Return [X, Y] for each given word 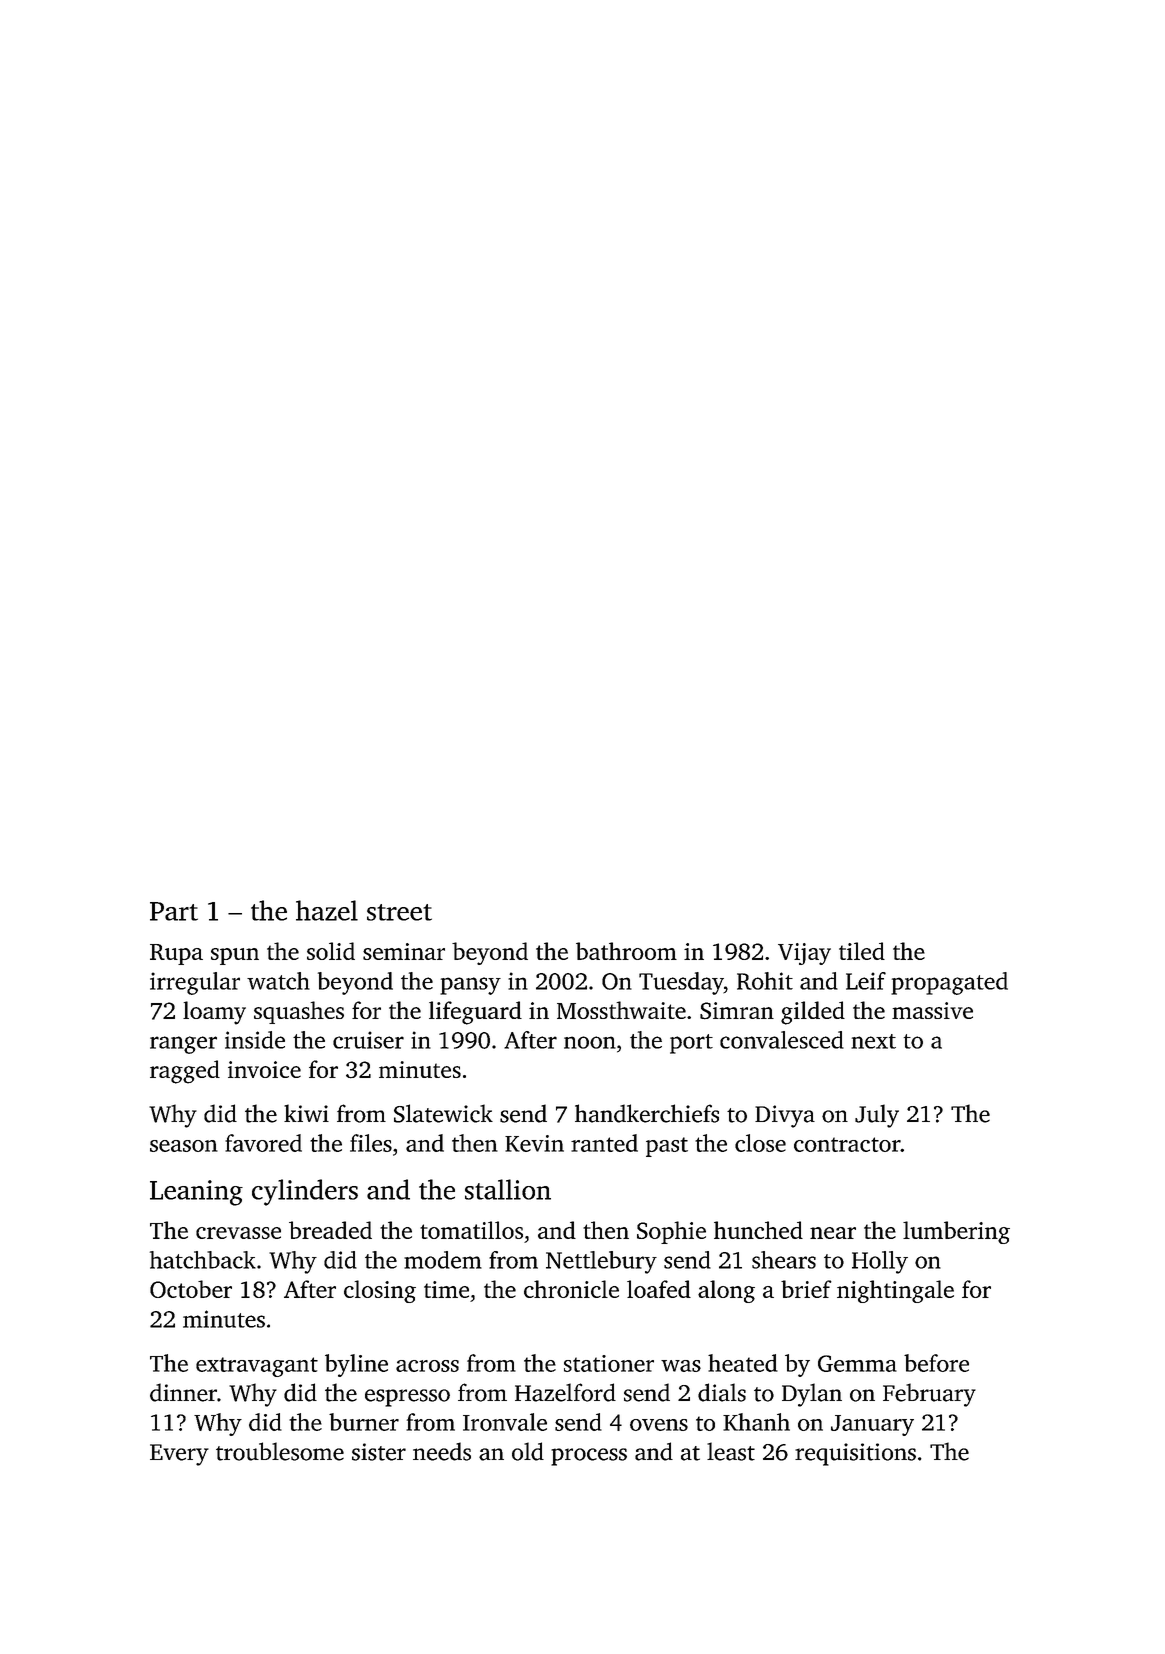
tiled [862, 951]
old [528, 1451]
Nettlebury [601, 1262]
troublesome [280, 1451]
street [399, 912]
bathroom [626, 951]
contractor [847, 1144]
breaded [330, 1230]
